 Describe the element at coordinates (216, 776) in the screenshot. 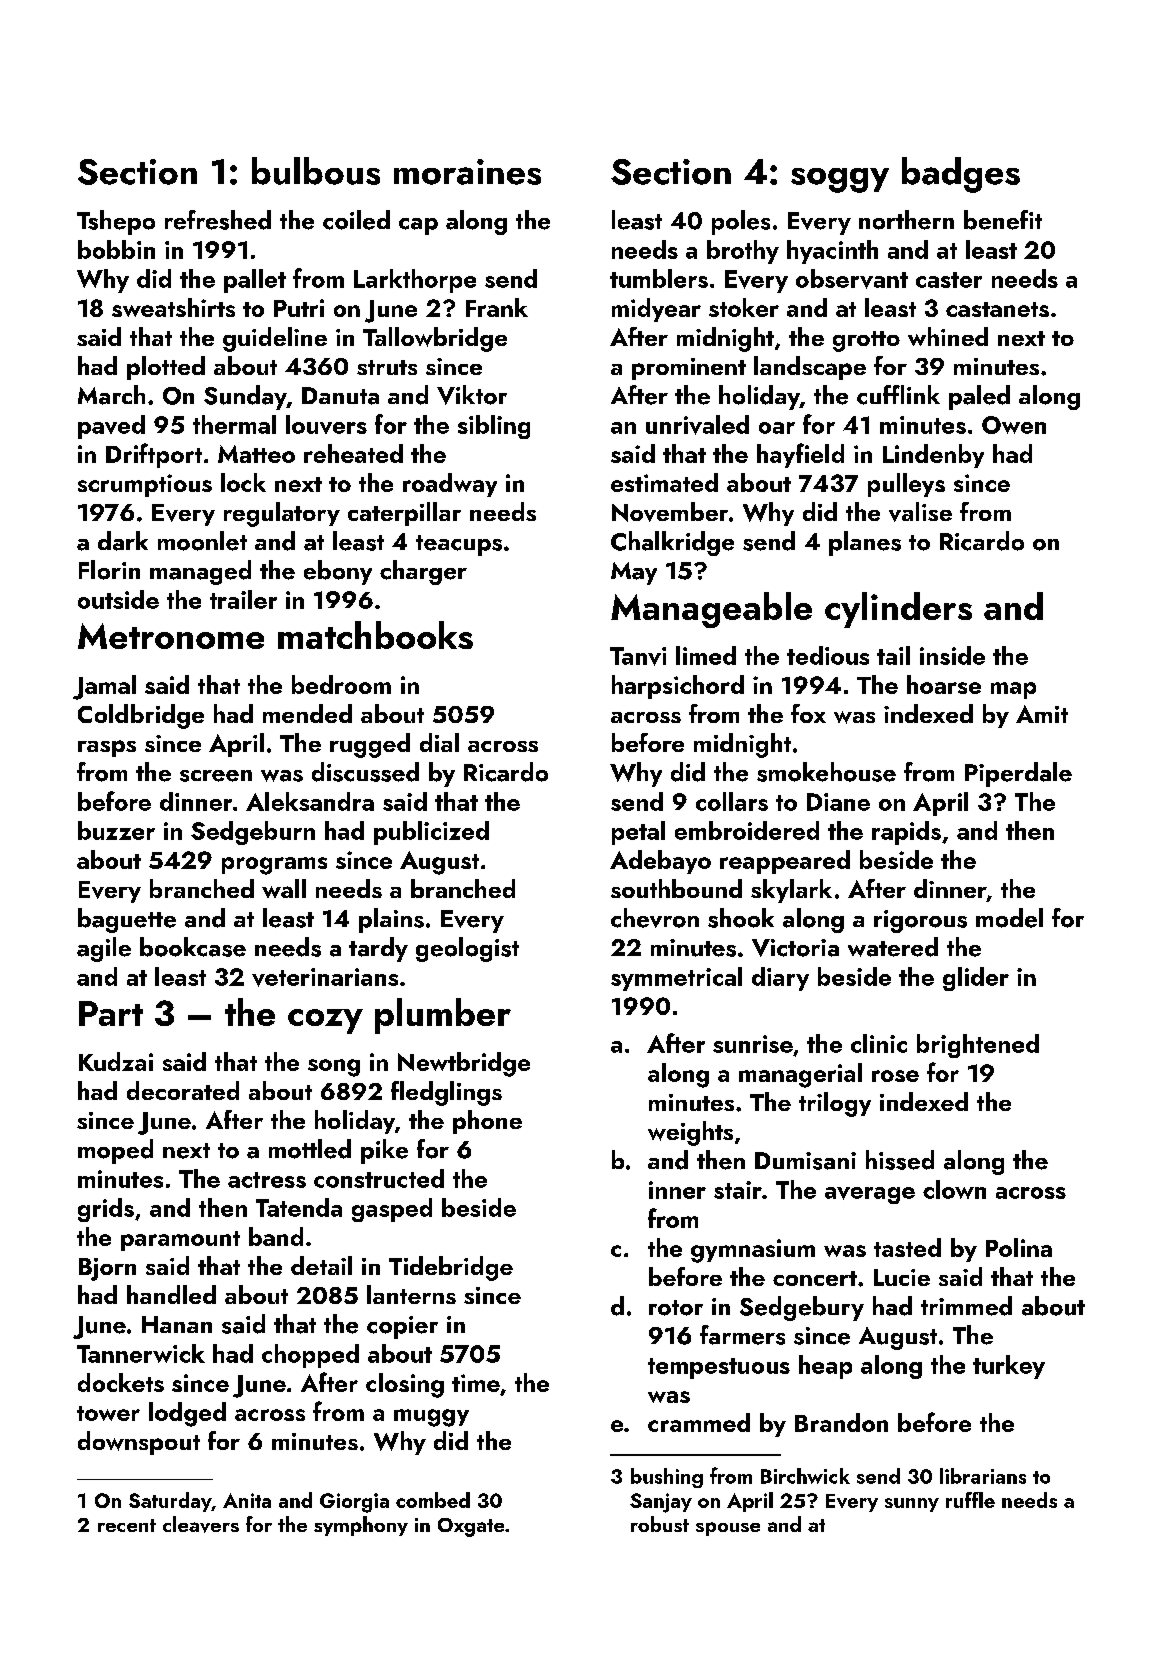

I see `screen` at that location.
